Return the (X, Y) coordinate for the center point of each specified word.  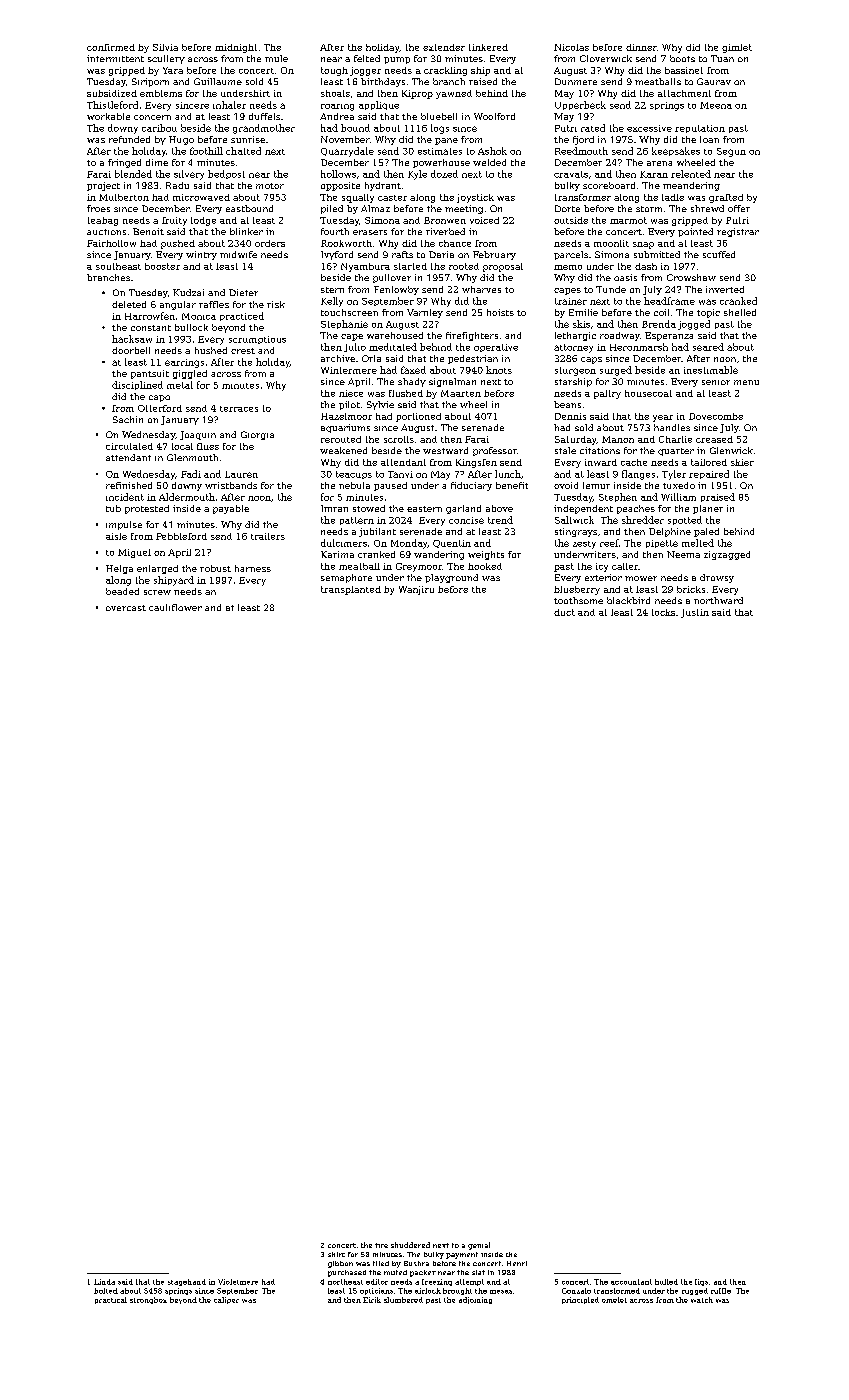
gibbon (340, 1264)
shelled (740, 312)
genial (479, 1246)
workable (108, 116)
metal (180, 385)
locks (663, 612)
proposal (503, 267)
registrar (738, 232)
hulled (666, 1282)
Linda (104, 1282)
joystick (475, 198)
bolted (106, 1291)
